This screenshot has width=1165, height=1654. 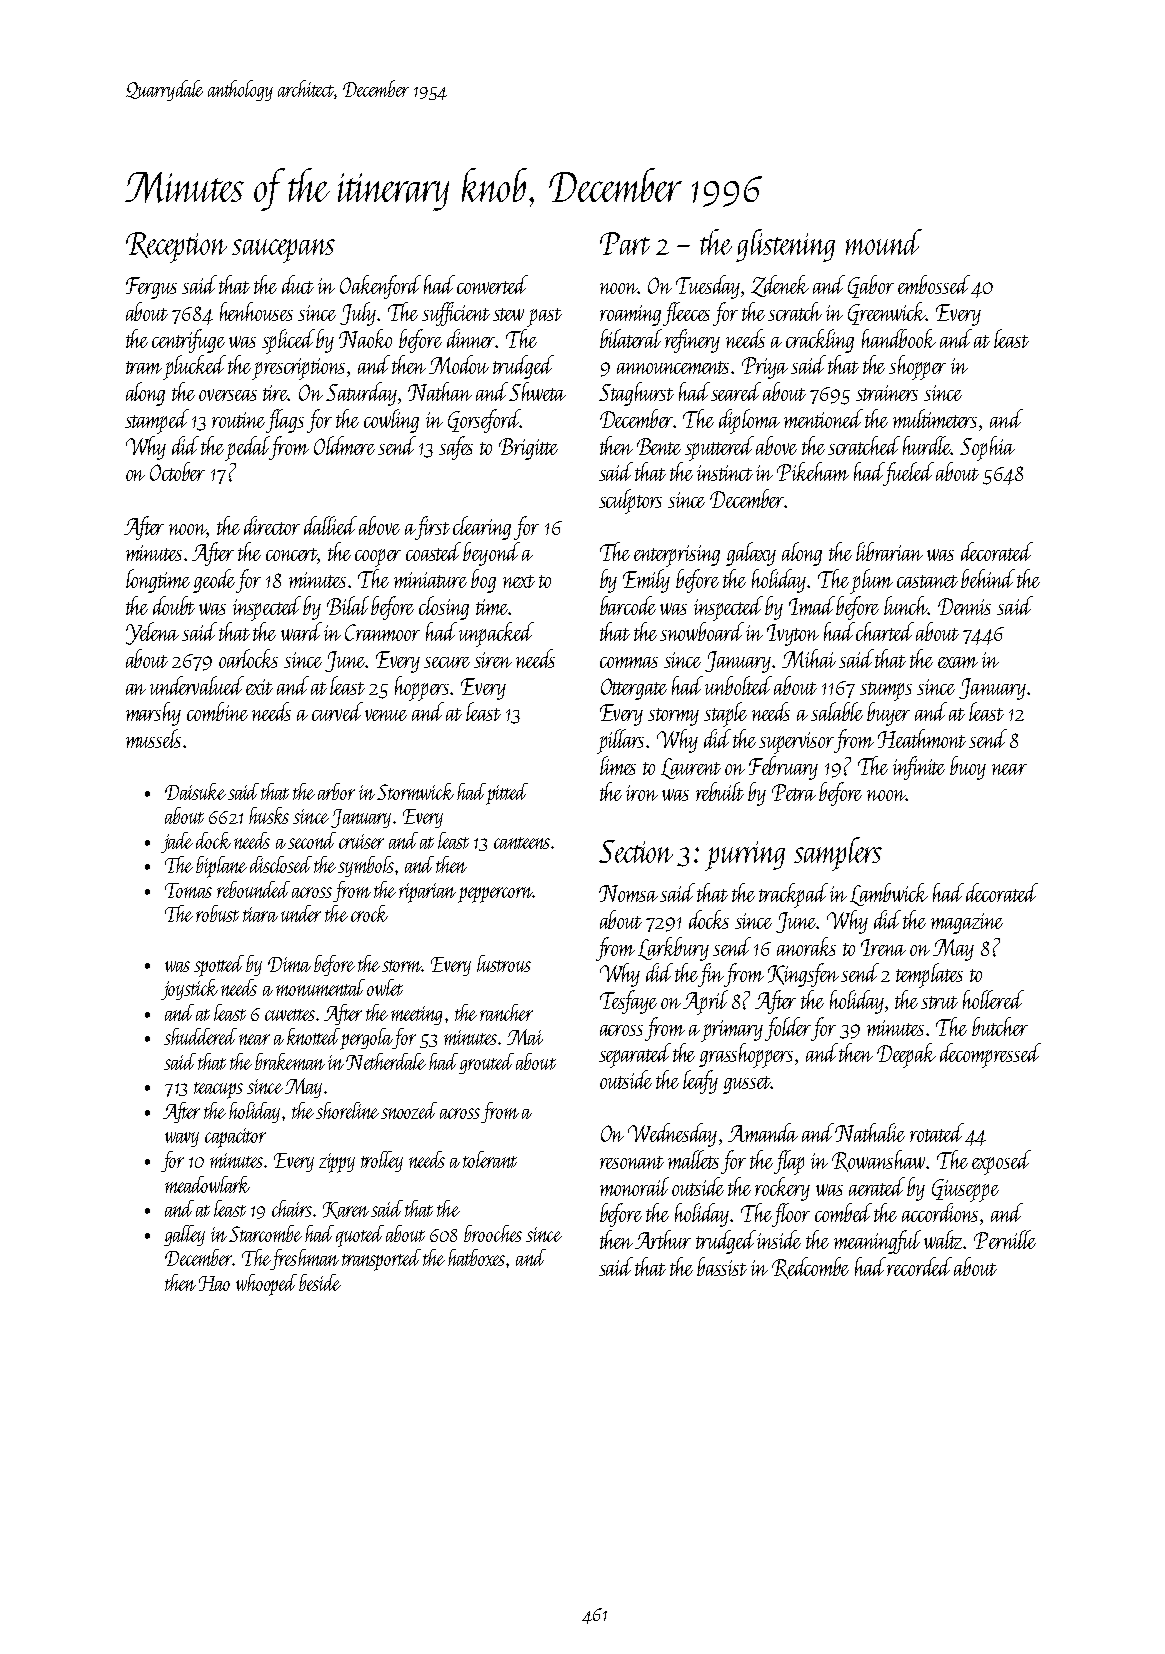 I want to click on handbook, so click(x=899, y=338).
